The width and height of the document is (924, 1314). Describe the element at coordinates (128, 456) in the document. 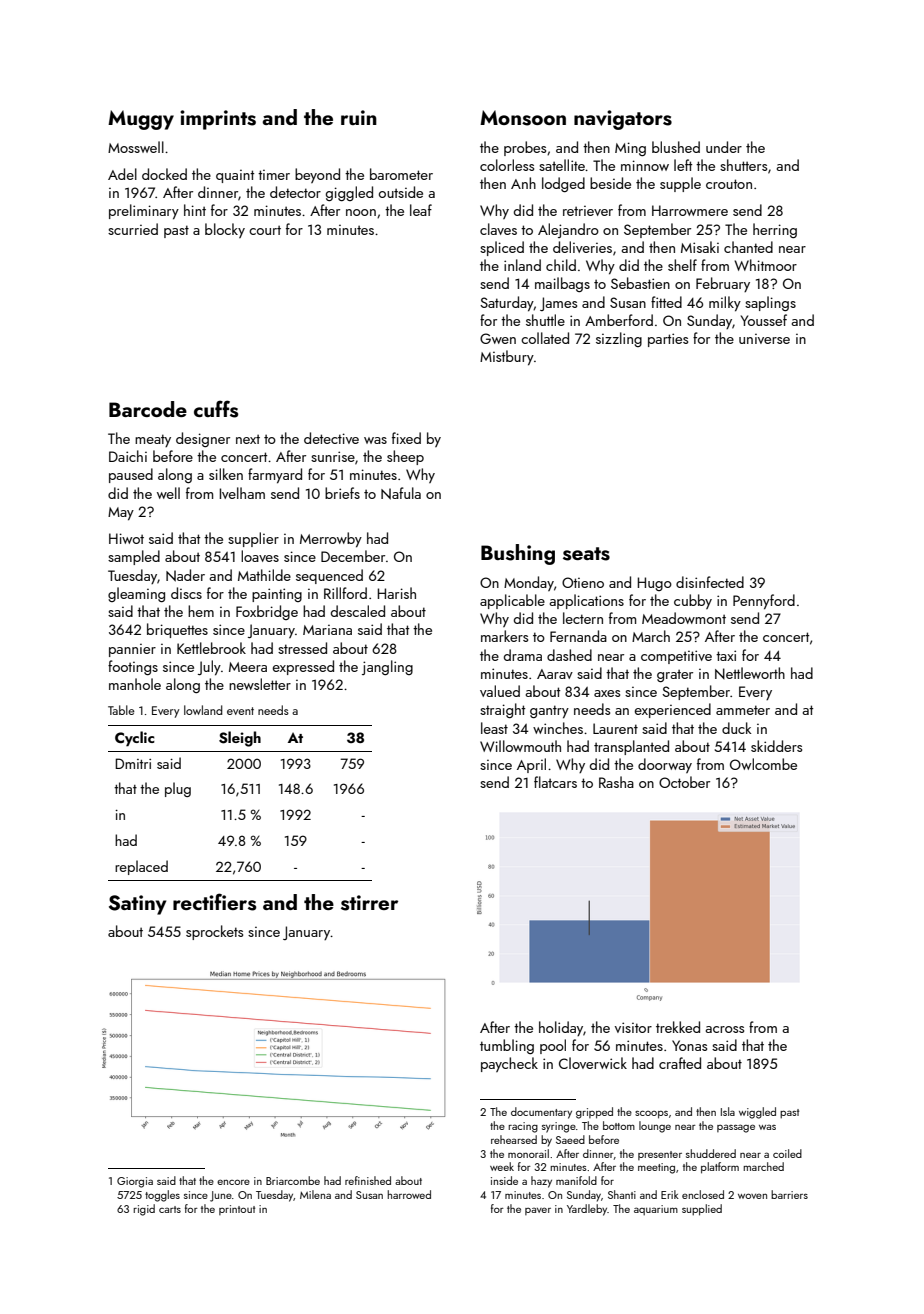

I see `Daichi` at that location.
